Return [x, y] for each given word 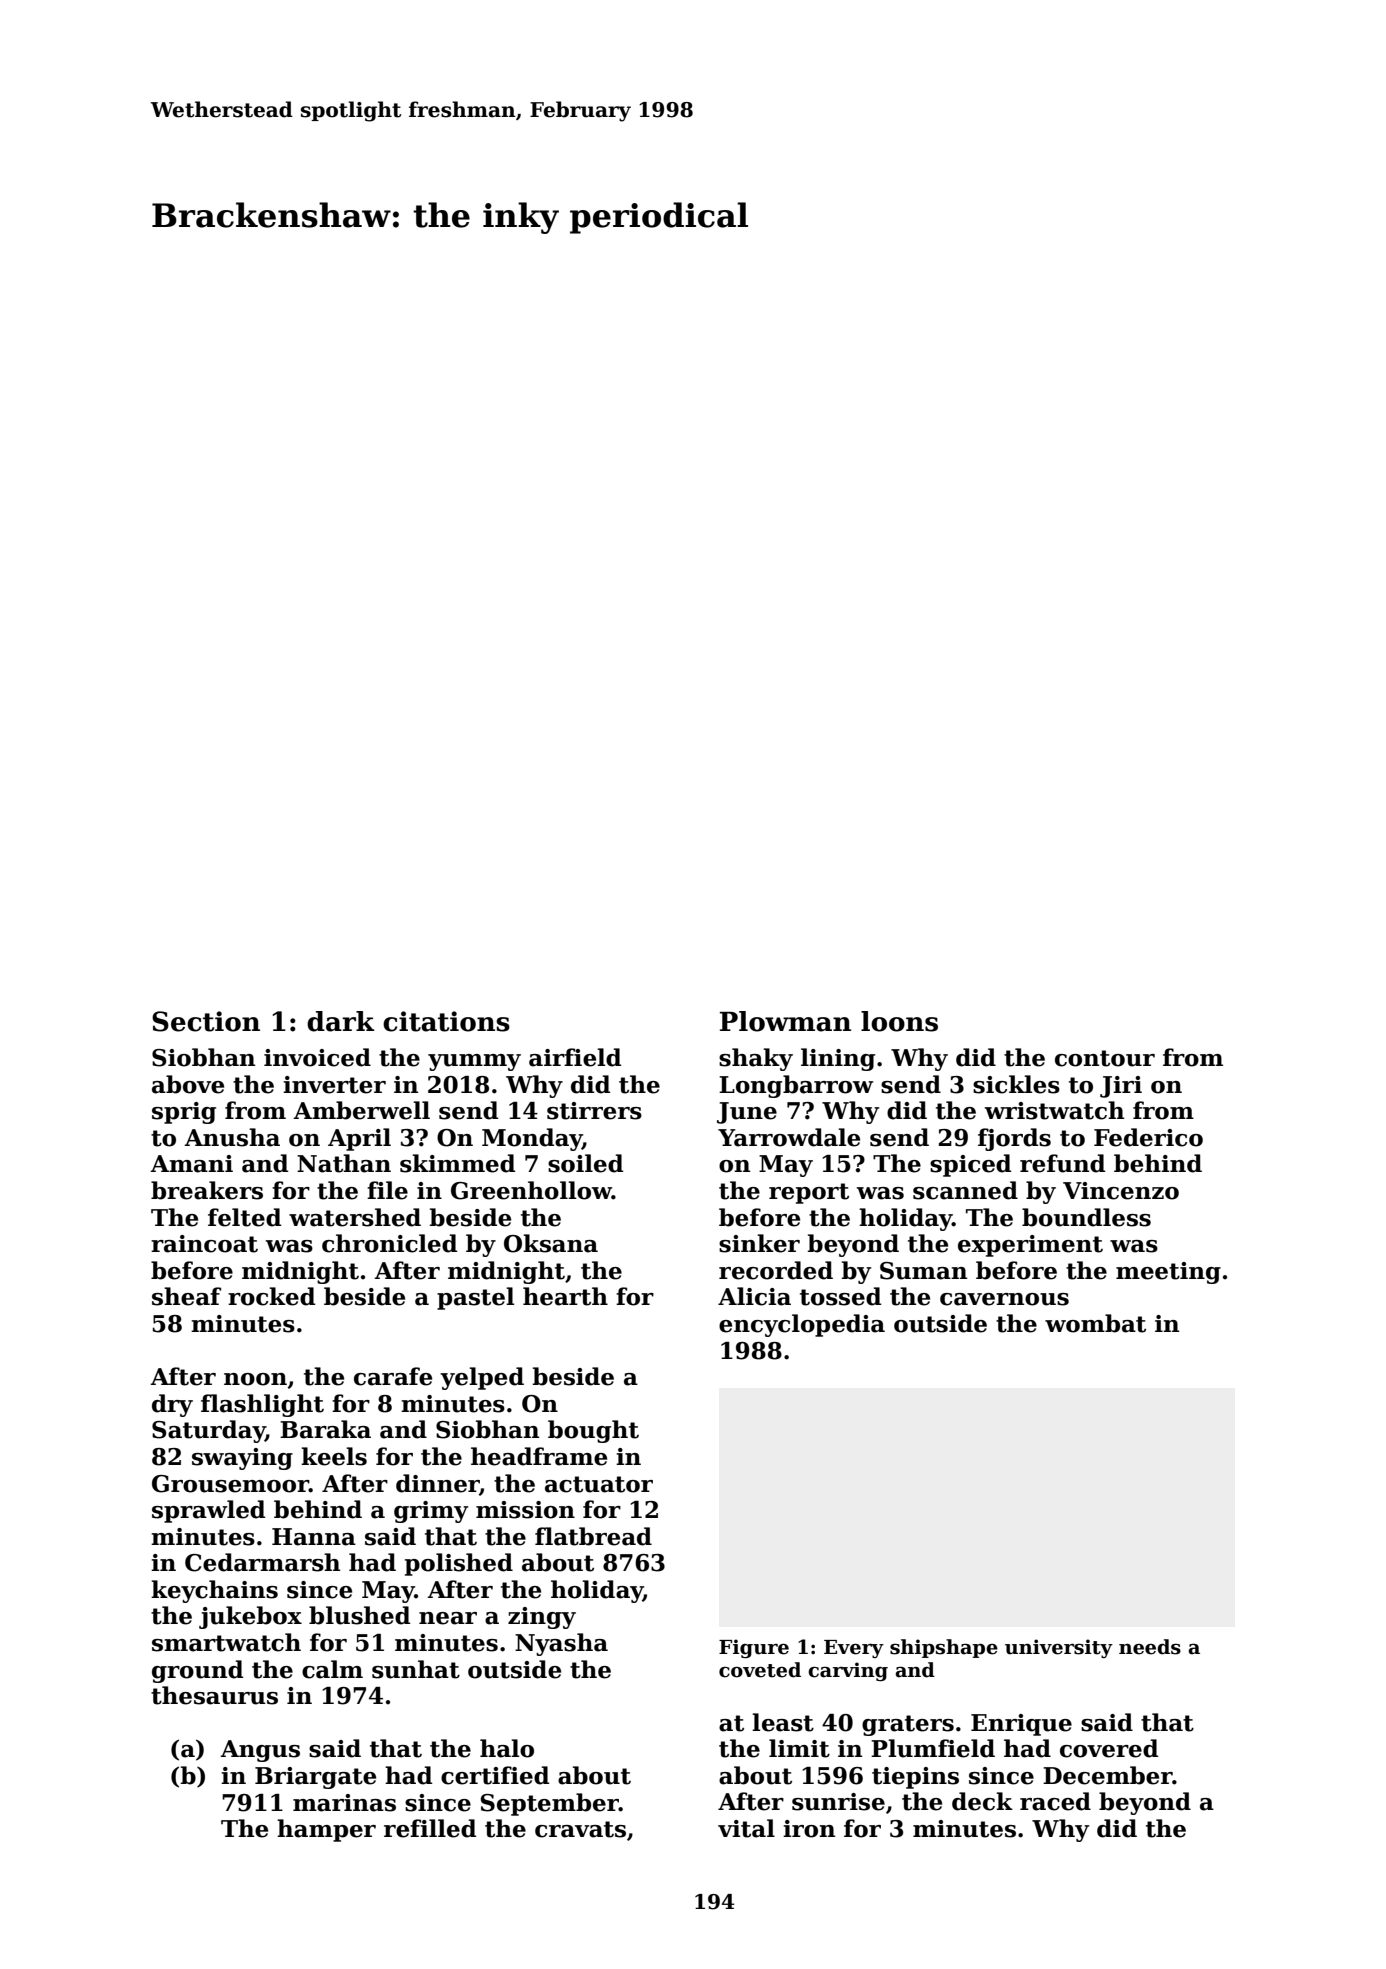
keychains [214, 1591]
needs [1150, 1647]
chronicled [389, 1243]
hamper [326, 1830]
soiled [585, 1163]
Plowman [785, 1021]
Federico [1148, 1137]
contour [1105, 1058]
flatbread [593, 1536]
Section [206, 1021]
